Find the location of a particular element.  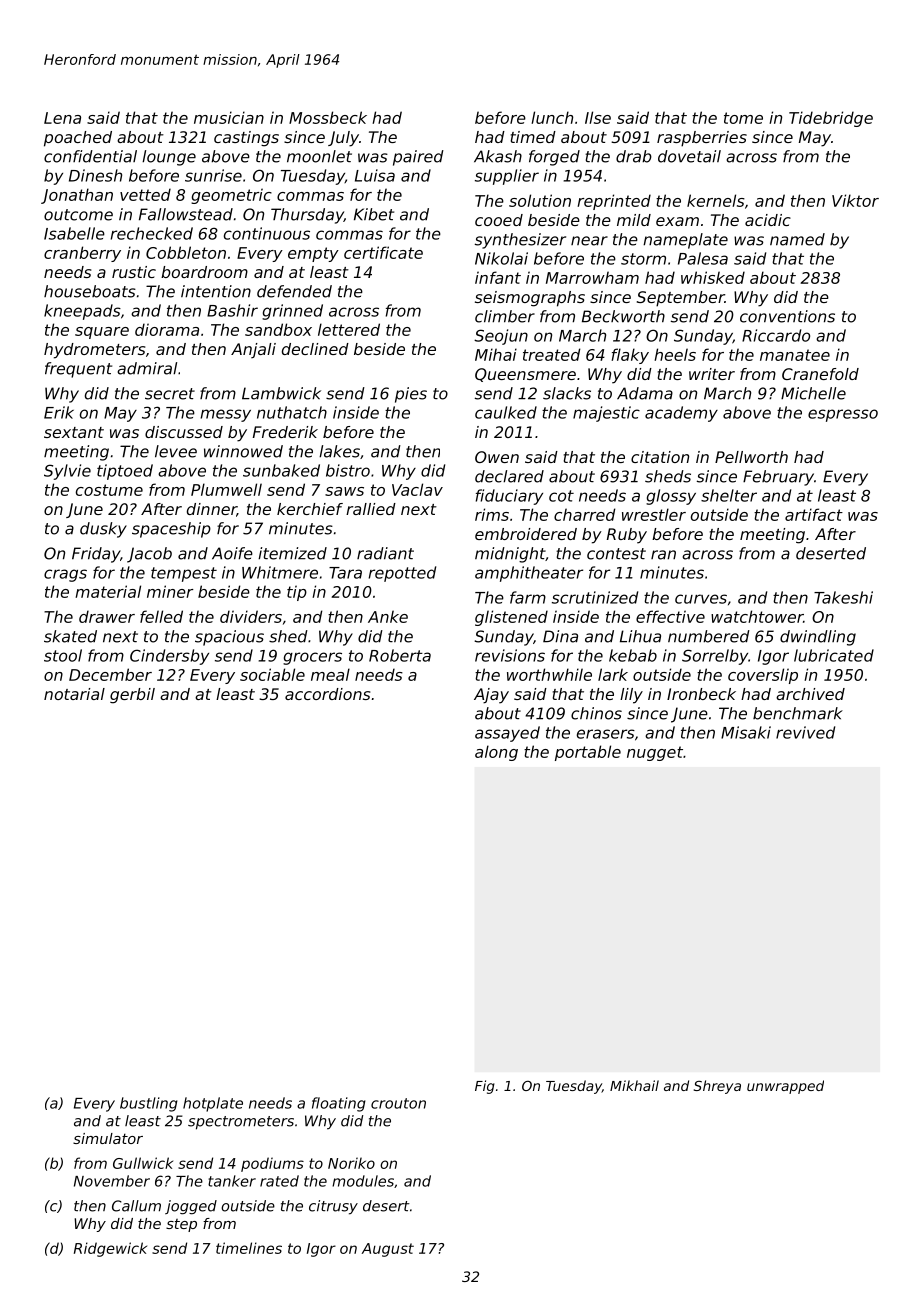

nugget is located at coordinates (655, 753).
